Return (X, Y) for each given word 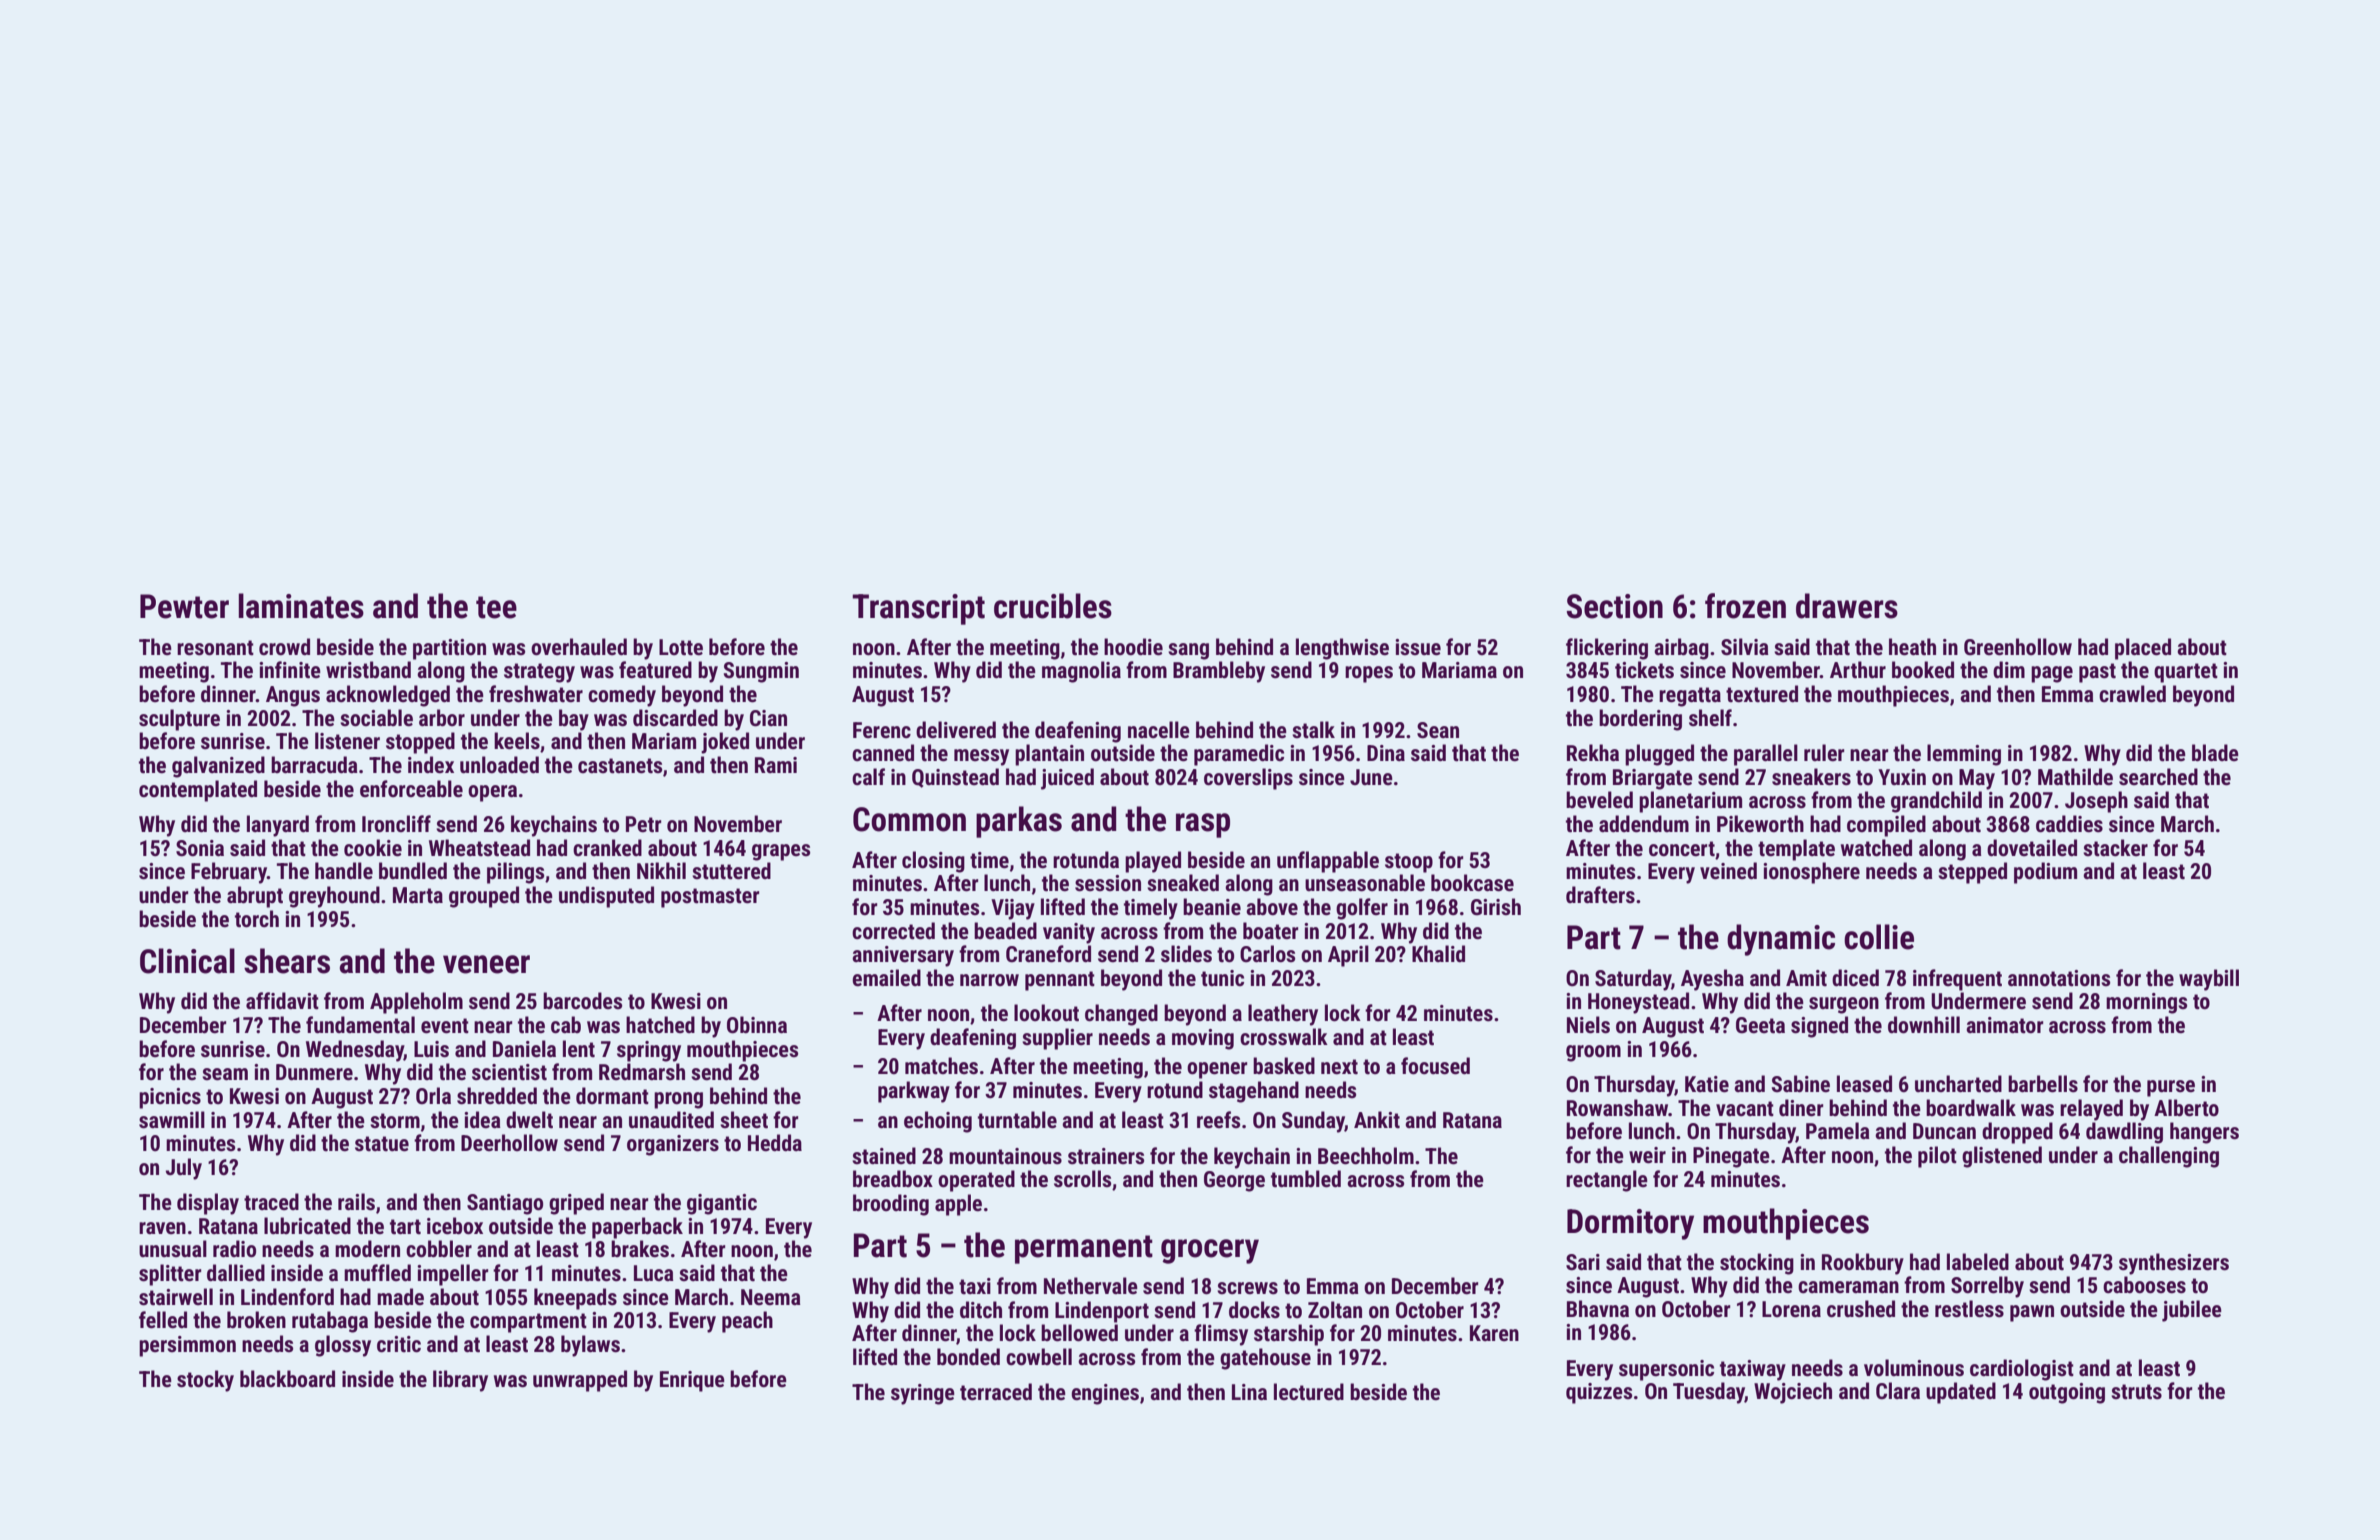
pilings (515, 873)
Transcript (918, 609)
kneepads (575, 1299)
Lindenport (1102, 1312)
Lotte (681, 647)
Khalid (1438, 953)
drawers (1847, 606)
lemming (1964, 755)
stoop (1409, 863)
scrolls (1082, 1179)
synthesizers (2174, 1264)
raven (162, 1228)
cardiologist (2022, 1370)
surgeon (1844, 1005)
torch (257, 919)
